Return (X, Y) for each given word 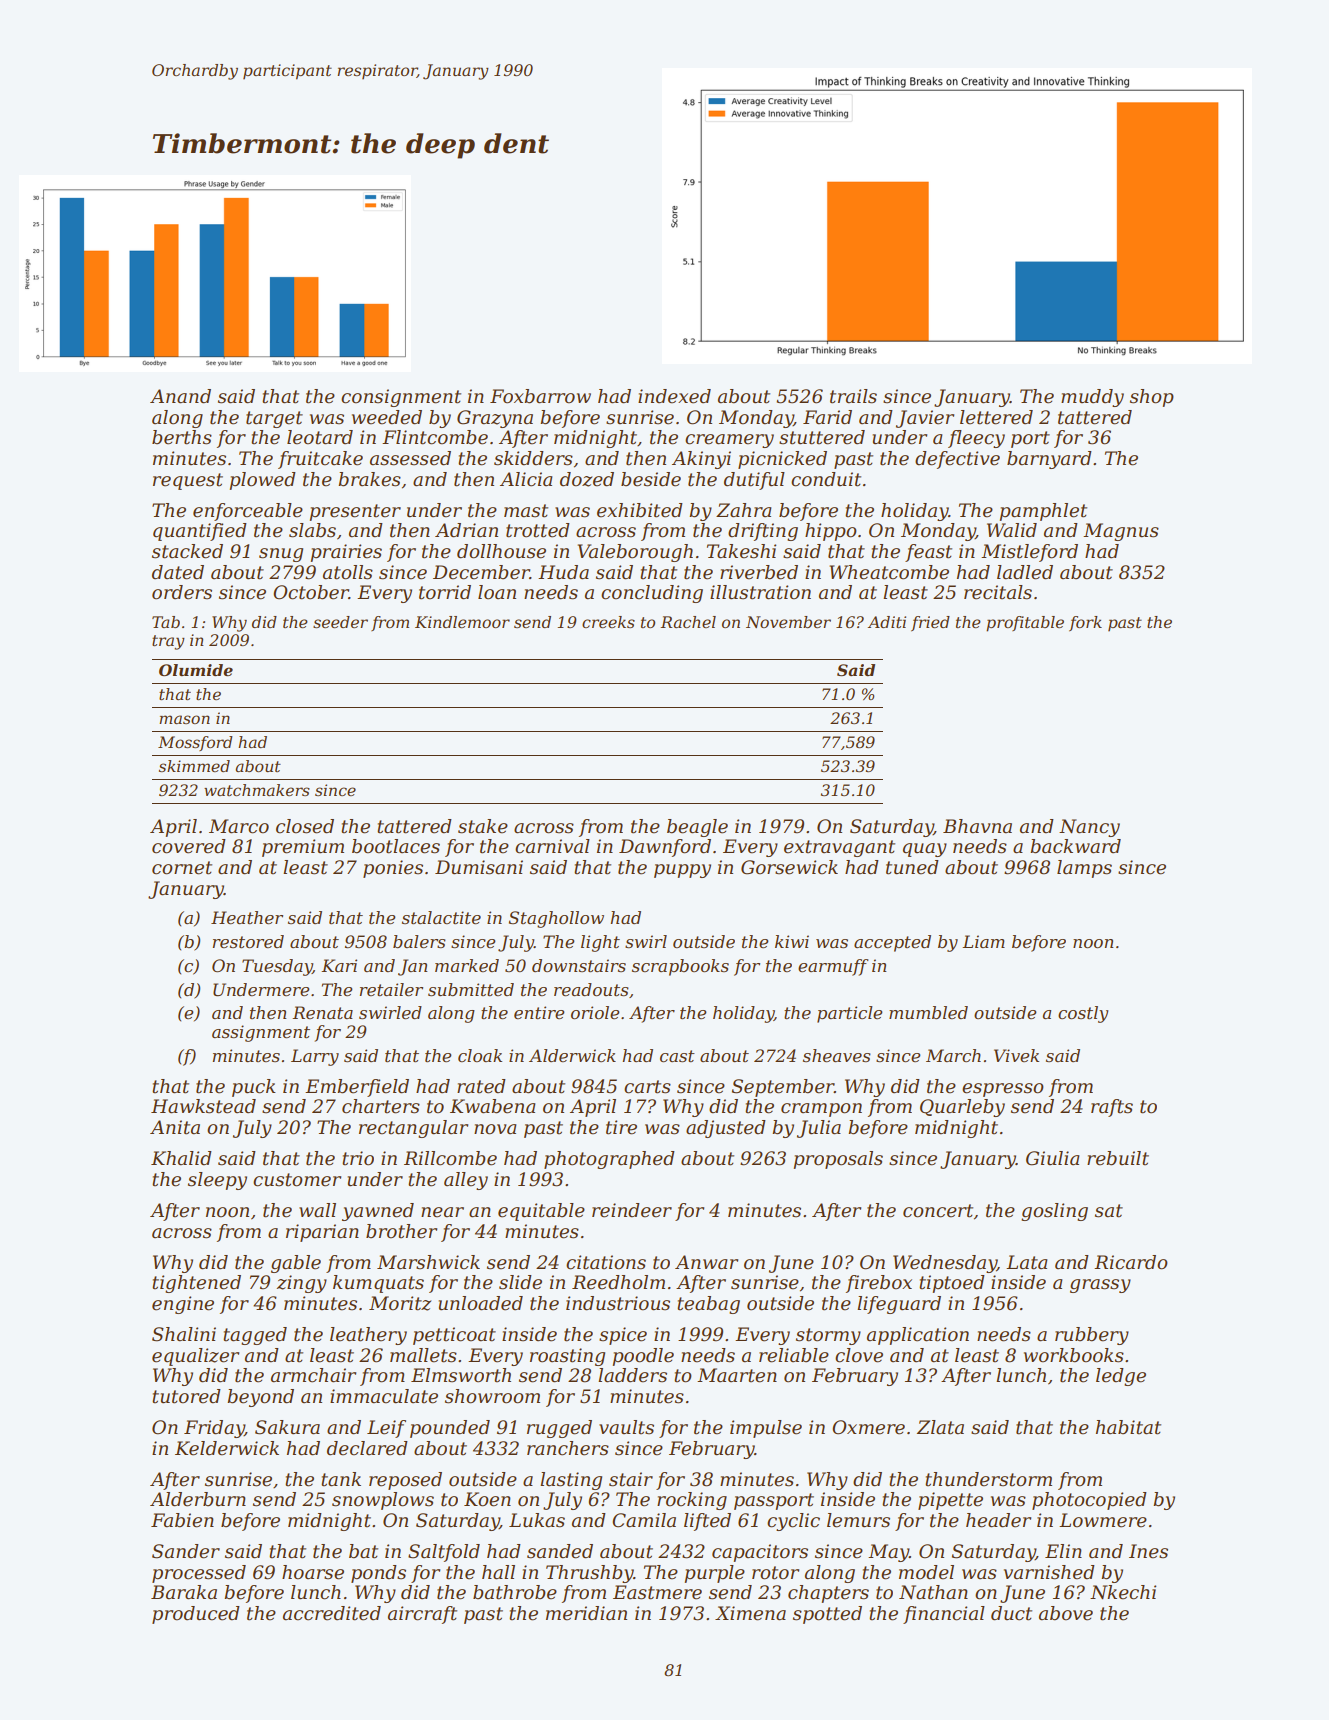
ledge (1121, 1377)
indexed (674, 396)
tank (341, 1479)
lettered (996, 417)
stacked (187, 551)
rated (481, 1086)
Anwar (706, 1262)
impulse (766, 1429)
